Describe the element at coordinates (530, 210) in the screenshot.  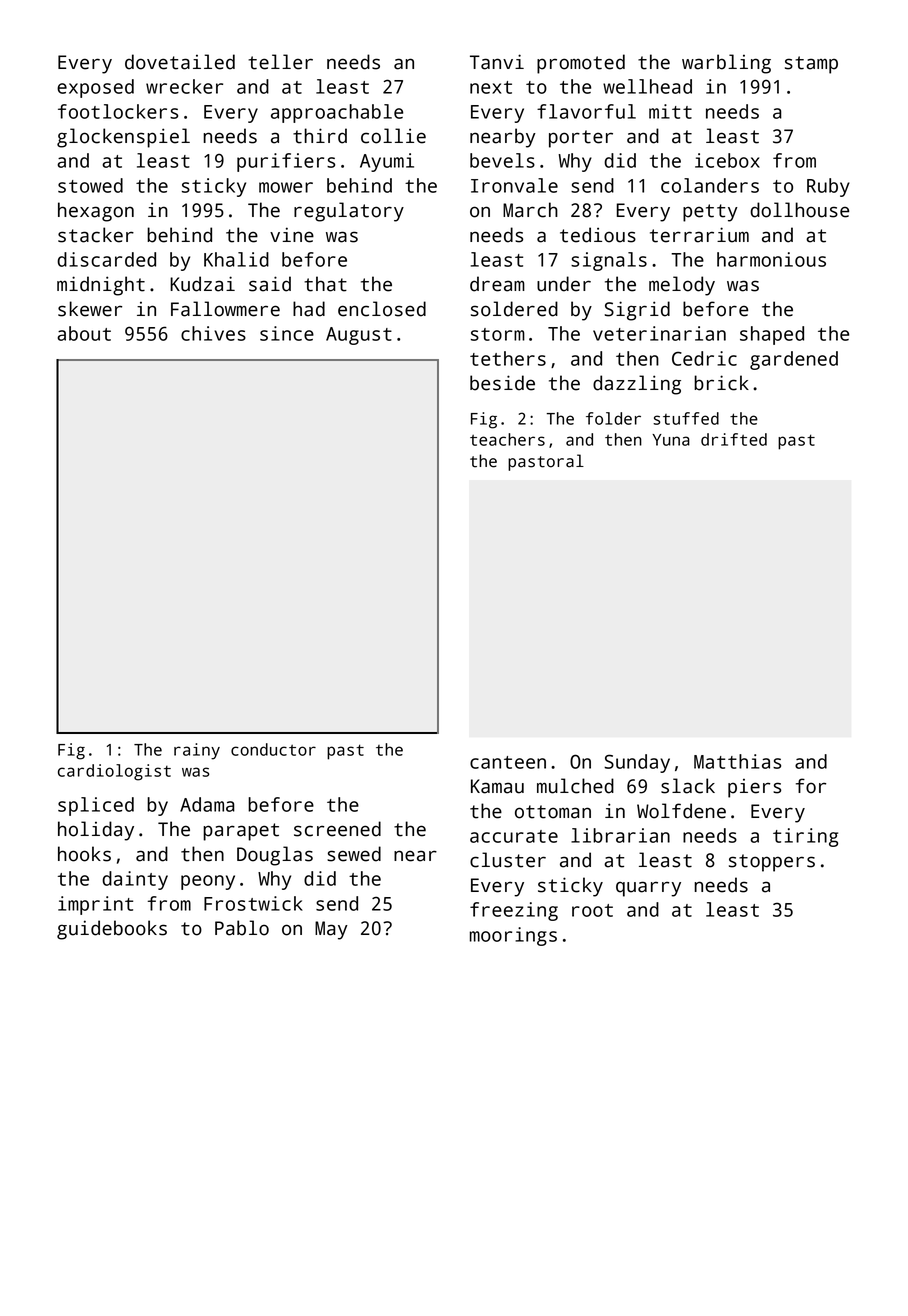
I see `March` at that location.
